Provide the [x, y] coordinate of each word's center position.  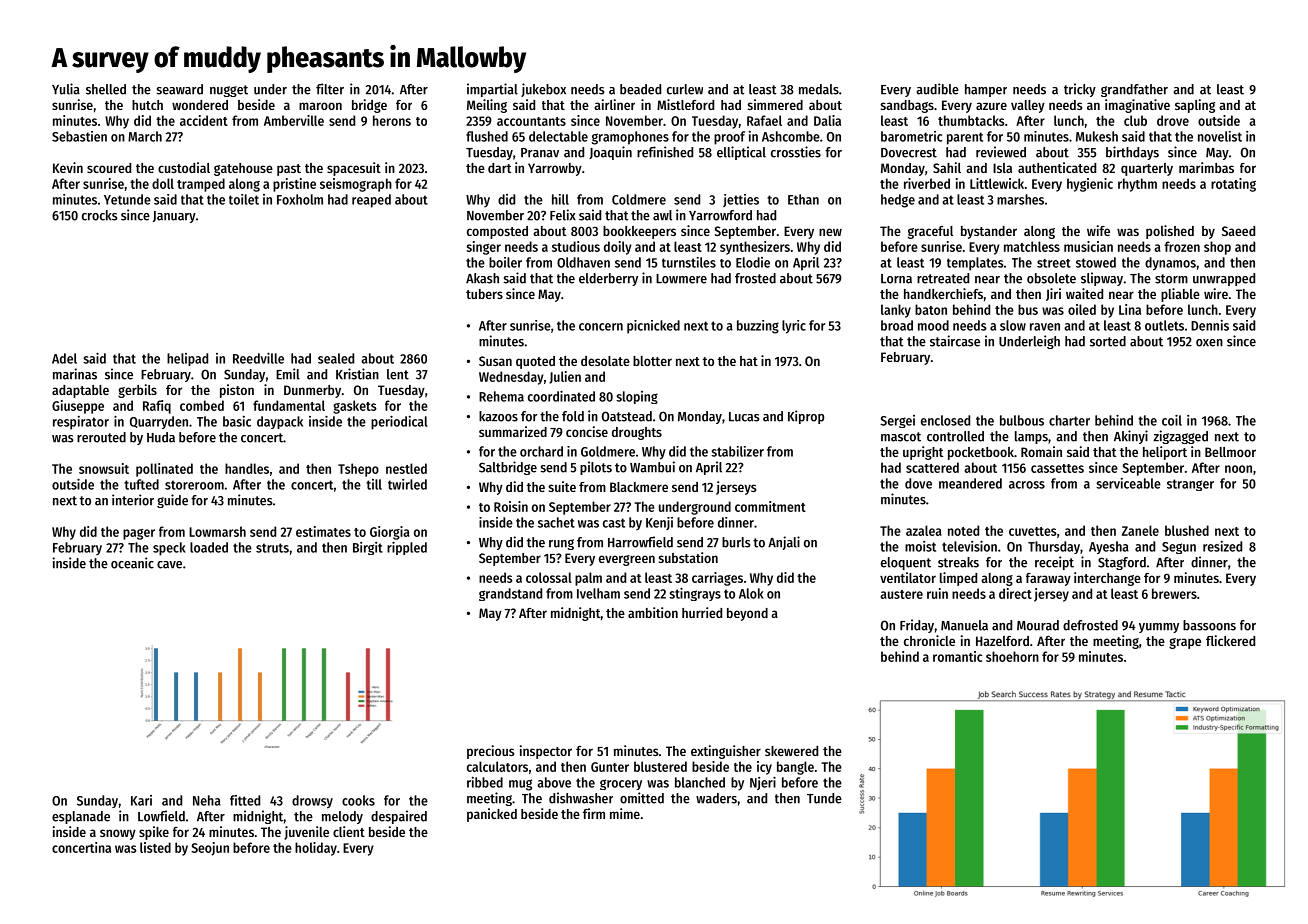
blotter [652, 361]
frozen [1182, 246]
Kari [141, 800]
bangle [795, 768]
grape [1185, 643]
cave [169, 565]
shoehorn [1012, 656]
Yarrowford [720, 215]
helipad [187, 359]
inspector [546, 752]
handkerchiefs [943, 293]
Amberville [294, 120]
